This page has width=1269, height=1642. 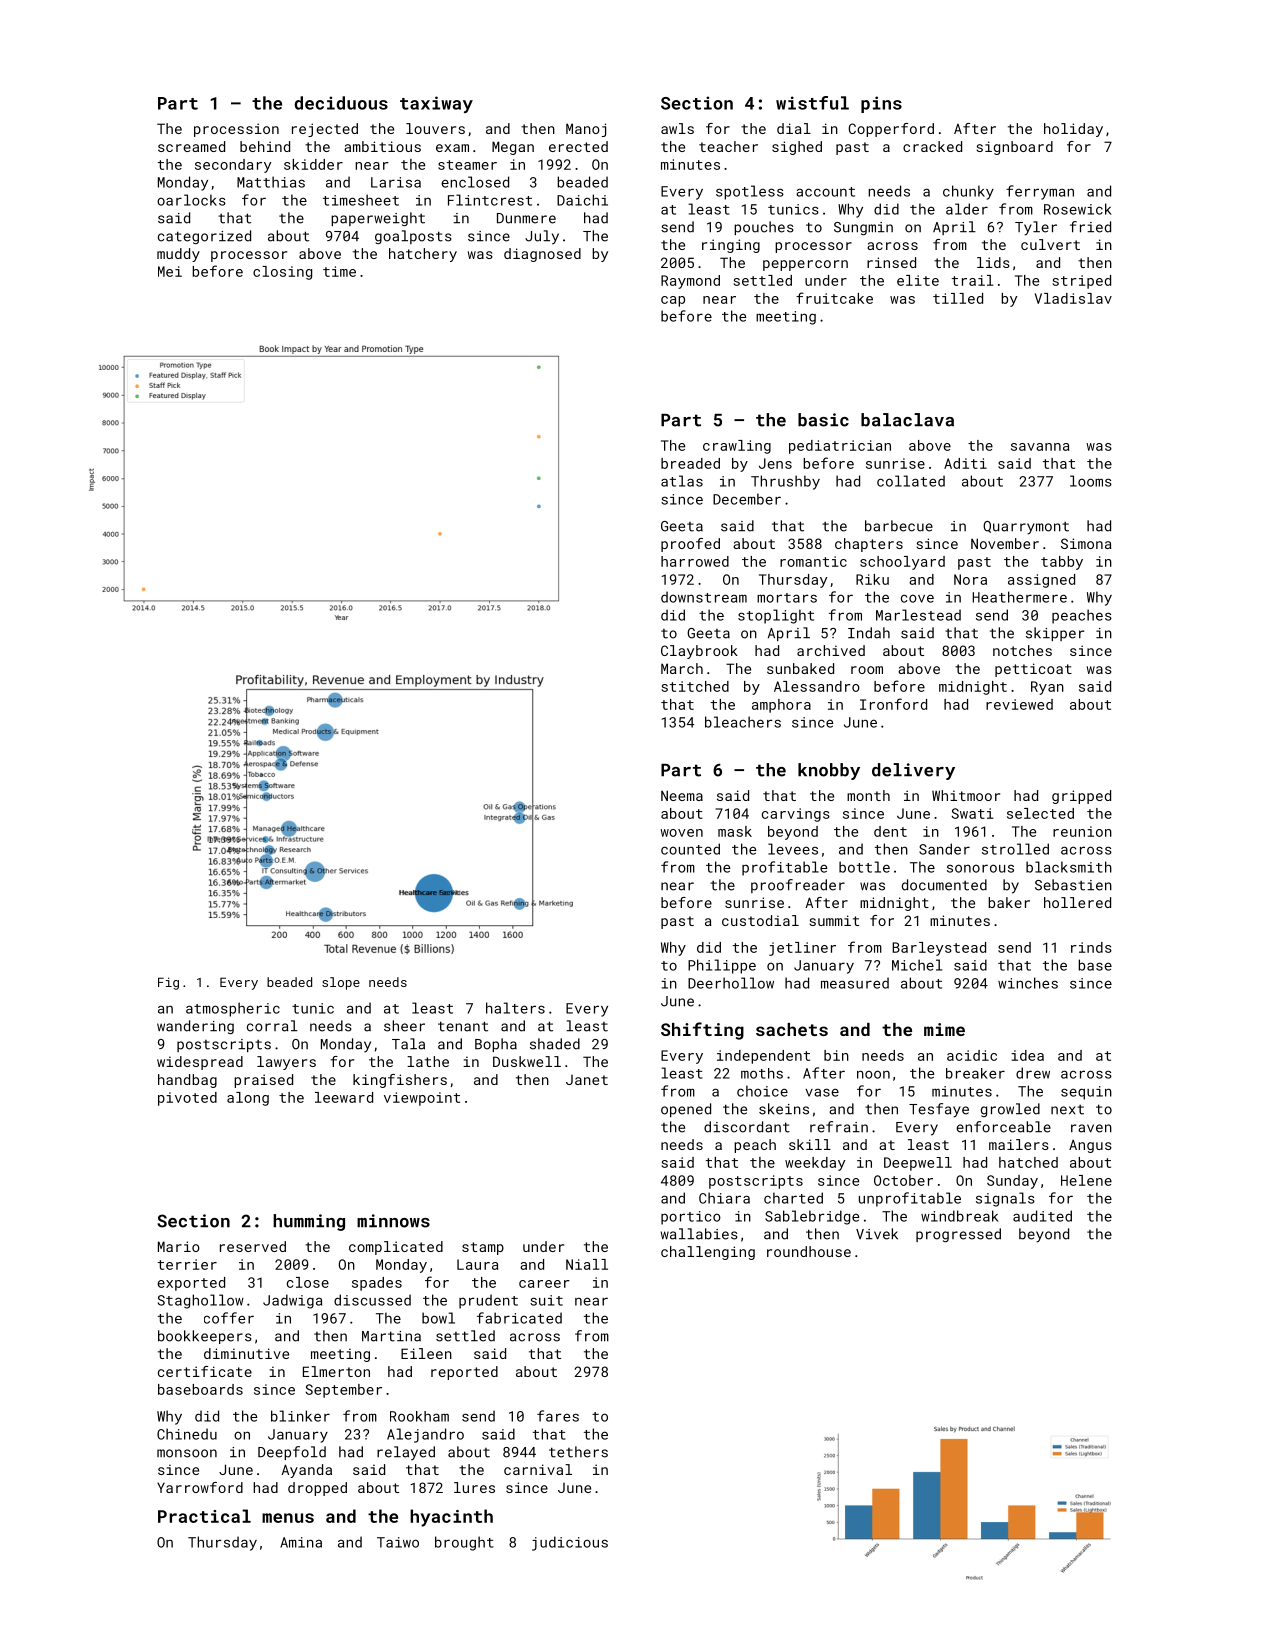 What do you see at coordinates (695, 686) in the page?
I see `stitched` at bounding box center [695, 686].
